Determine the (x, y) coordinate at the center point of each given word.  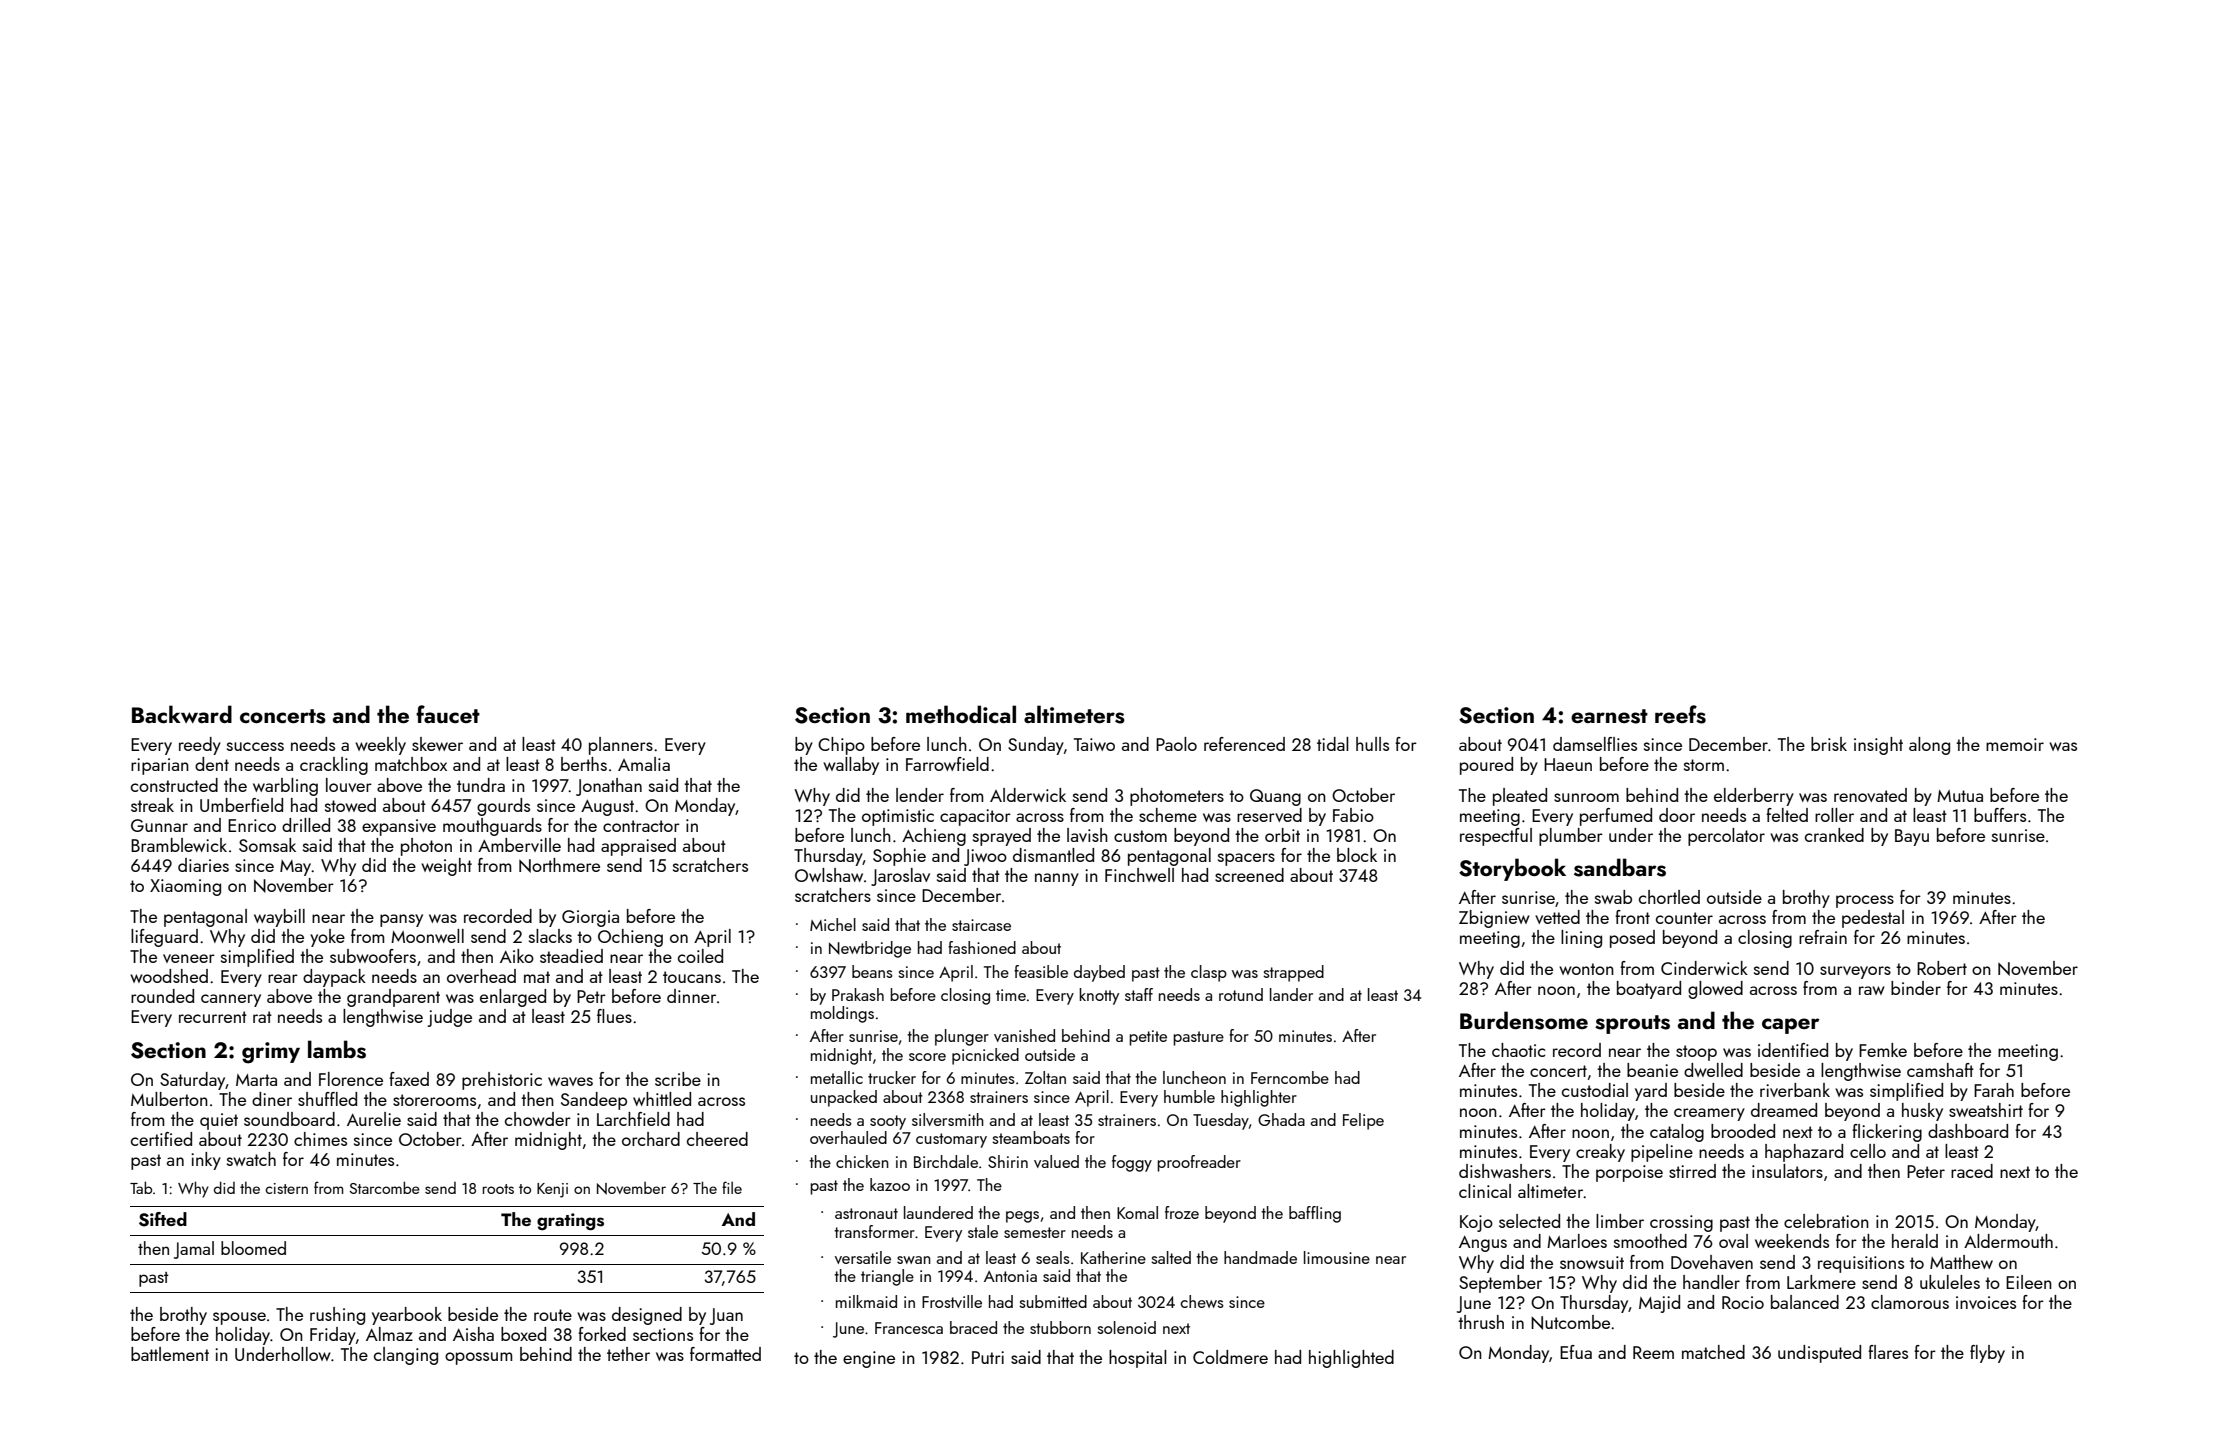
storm (1704, 765)
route (553, 1315)
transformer (874, 1231)
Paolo (1176, 744)
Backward (182, 714)
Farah (1994, 1090)
